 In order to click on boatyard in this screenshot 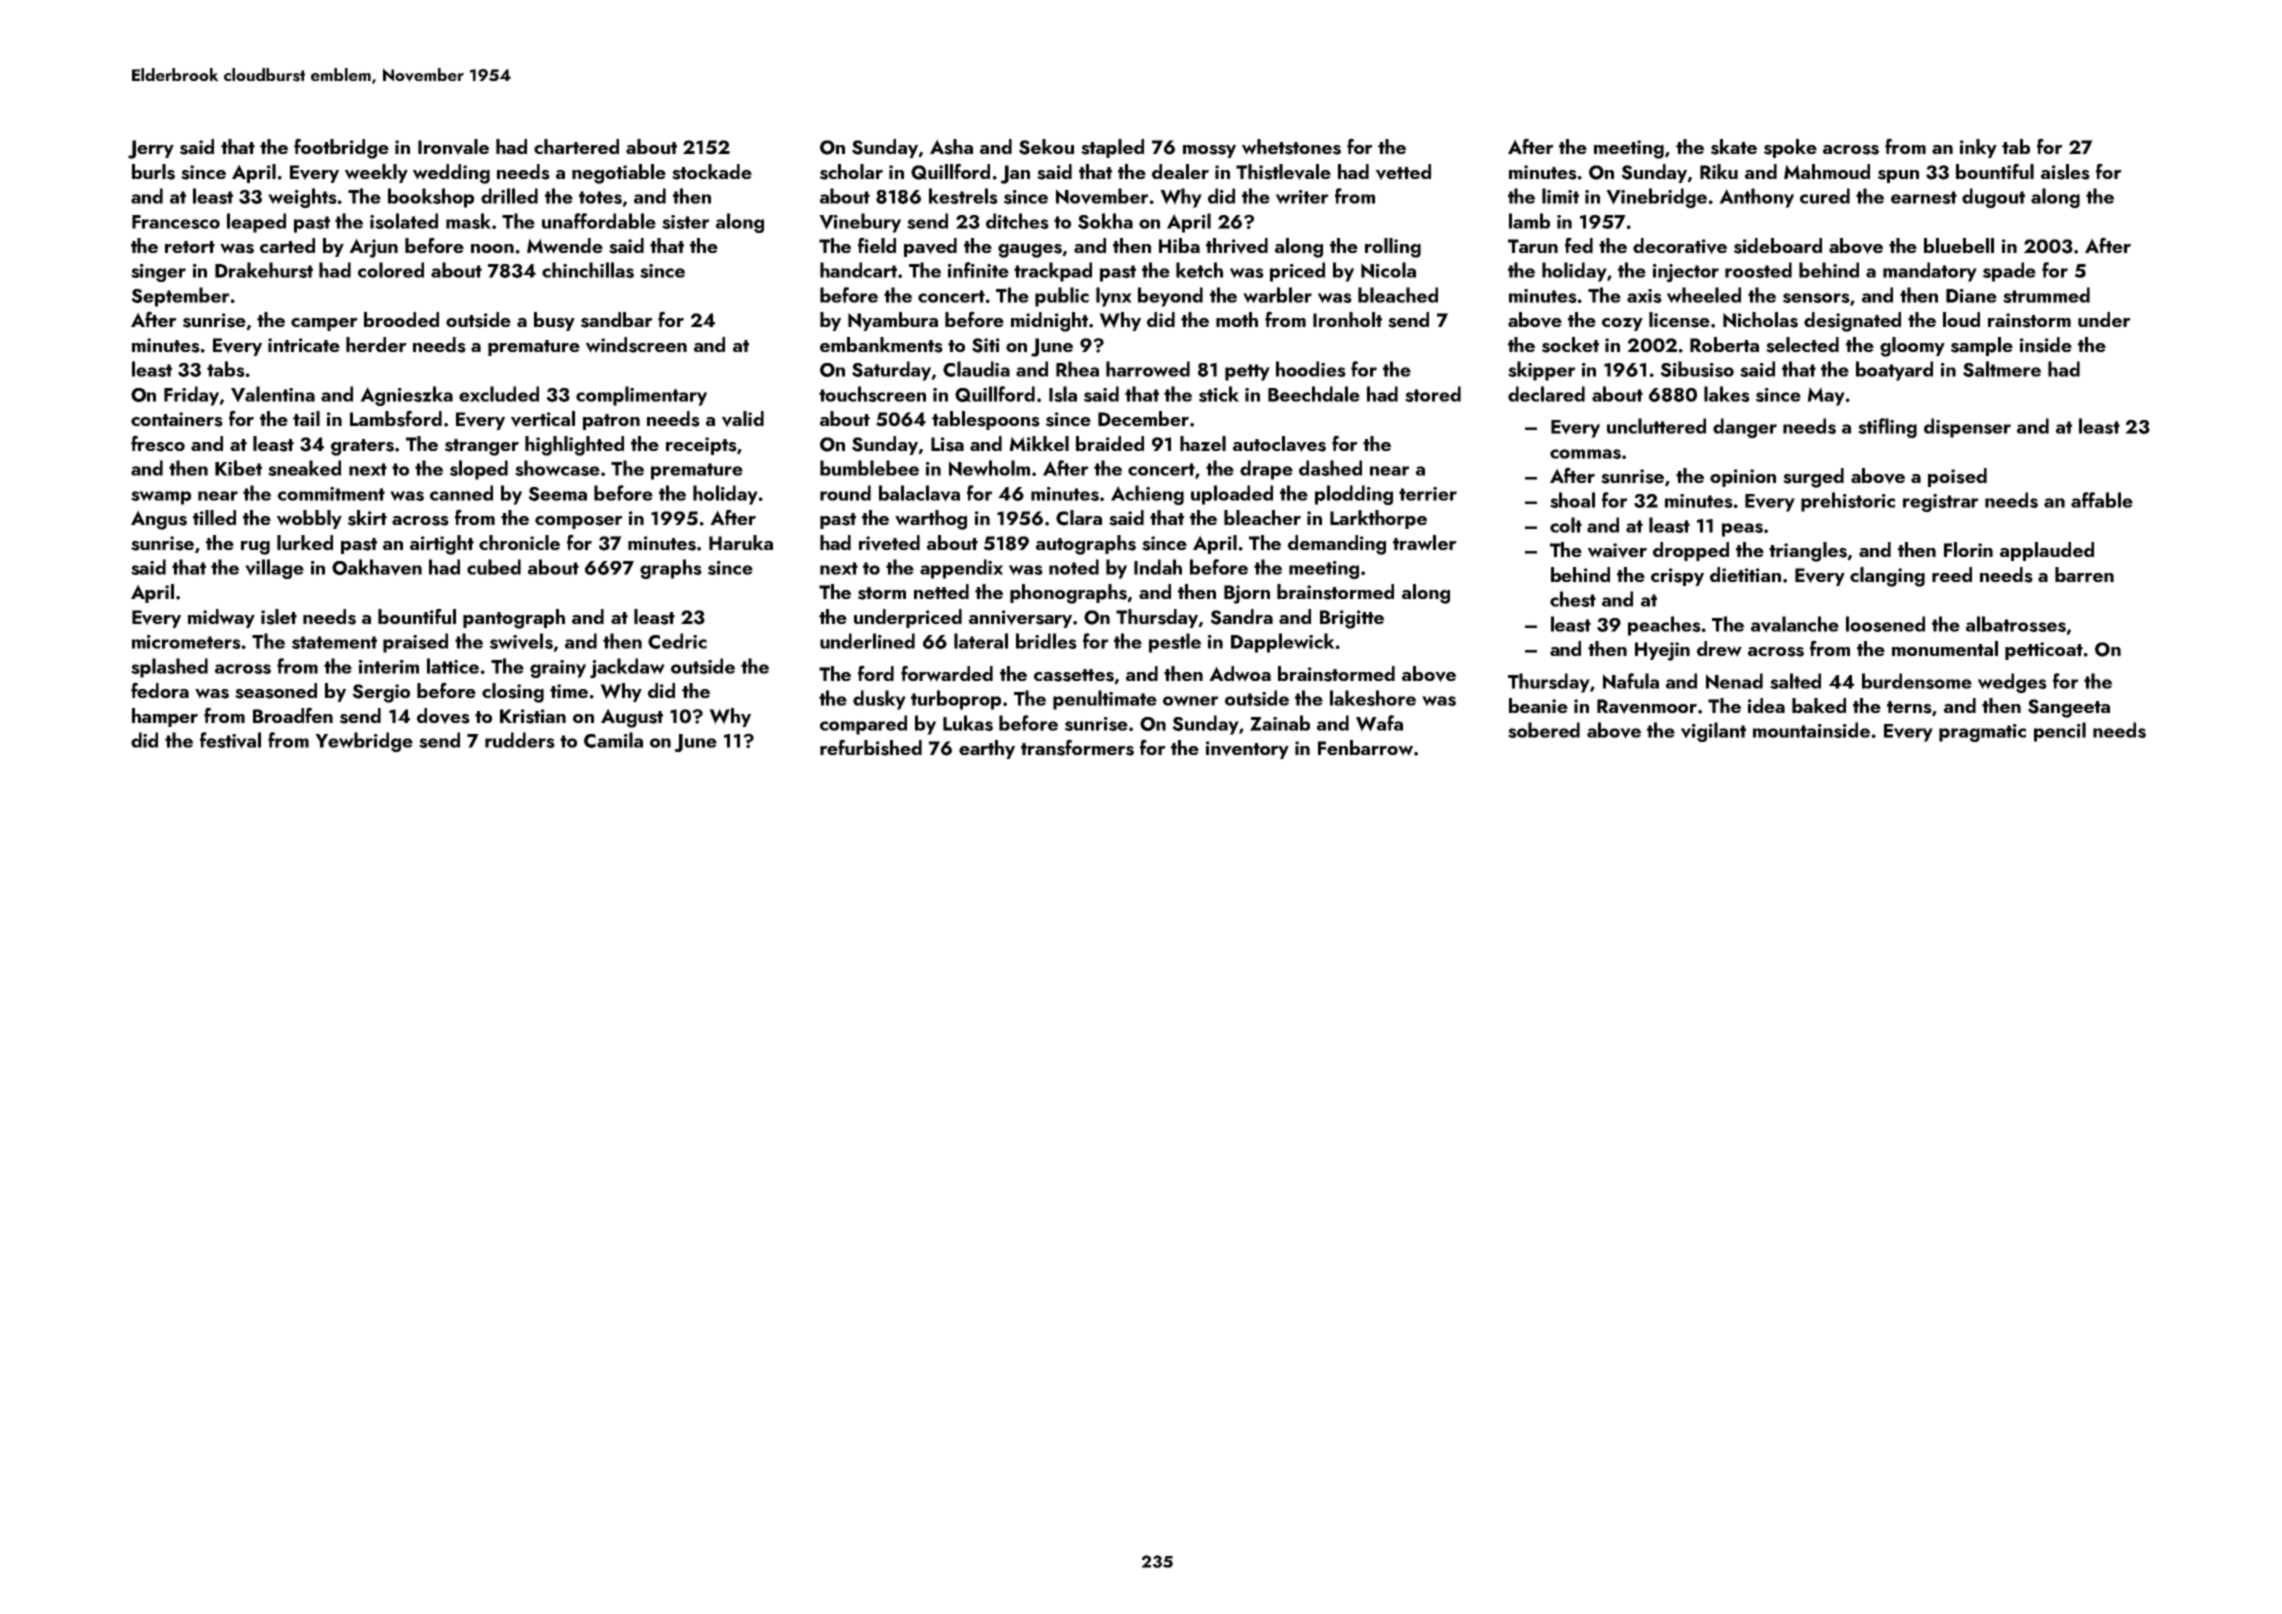, I will do `click(1894, 371)`.
